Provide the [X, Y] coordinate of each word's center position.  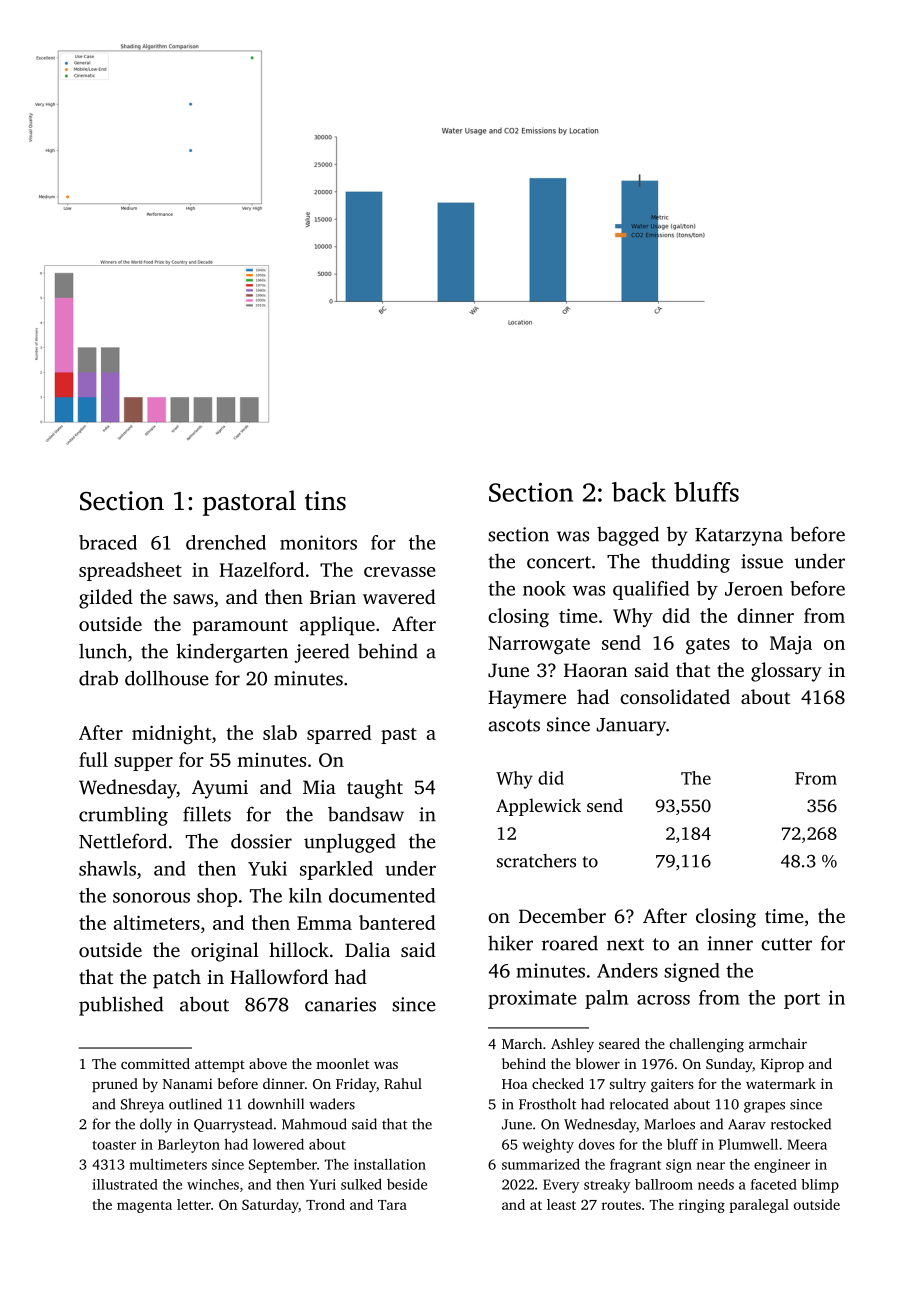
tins [325, 501]
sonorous [151, 897]
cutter [786, 944]
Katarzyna [739, 537]
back [639, 492]
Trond [325, 1204]
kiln [305, 895]
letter [194, 1204]
